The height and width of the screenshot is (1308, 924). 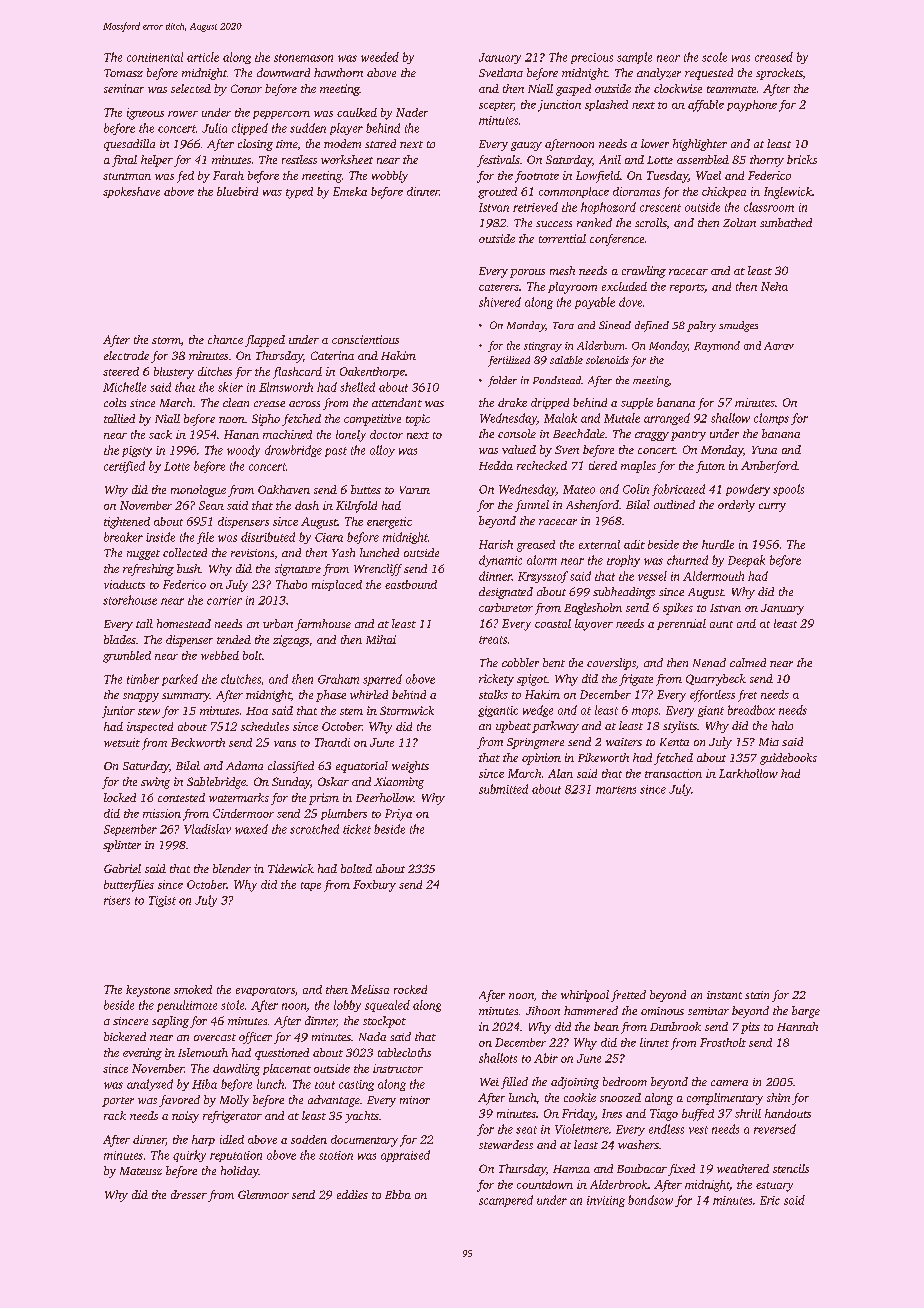 What do you see at coordinates (398, 1194) in the screenshot?
I see `Ebba` at bounding box center [398, 1194].
